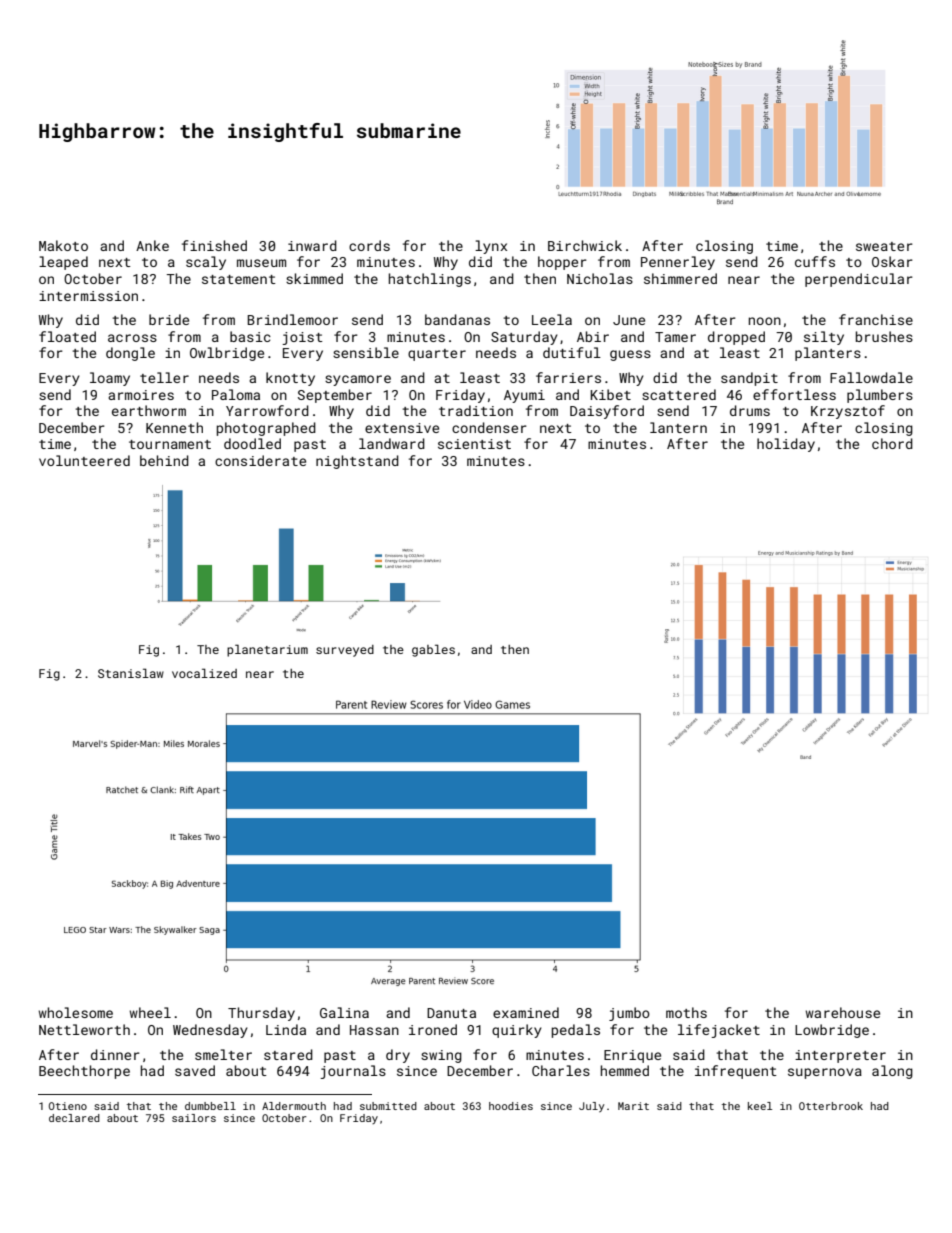  I want to click on gables, so click(433, 650).
